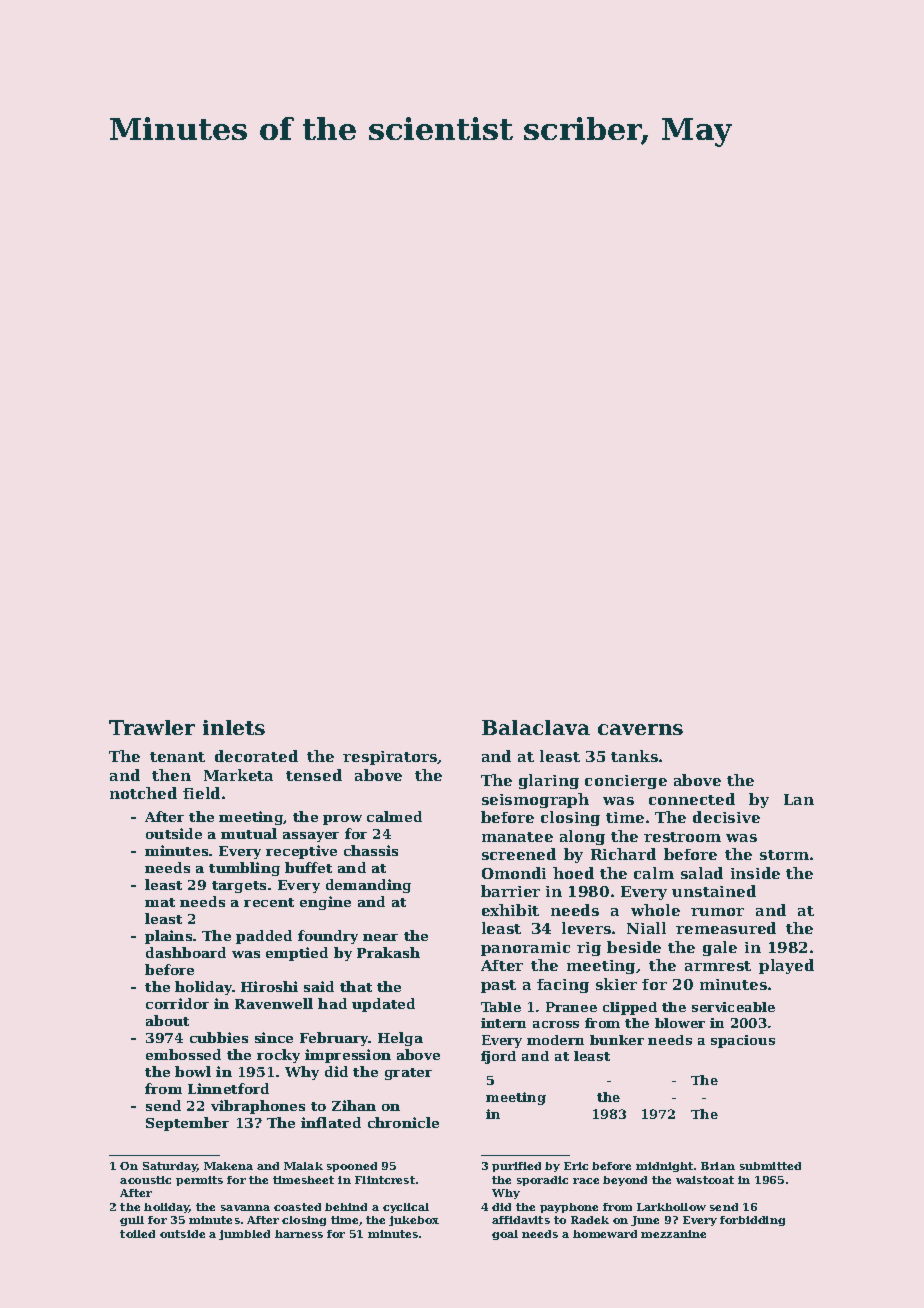 The image size is (924, 1308). I want to click on Hiroshi, so click(269, 986).
